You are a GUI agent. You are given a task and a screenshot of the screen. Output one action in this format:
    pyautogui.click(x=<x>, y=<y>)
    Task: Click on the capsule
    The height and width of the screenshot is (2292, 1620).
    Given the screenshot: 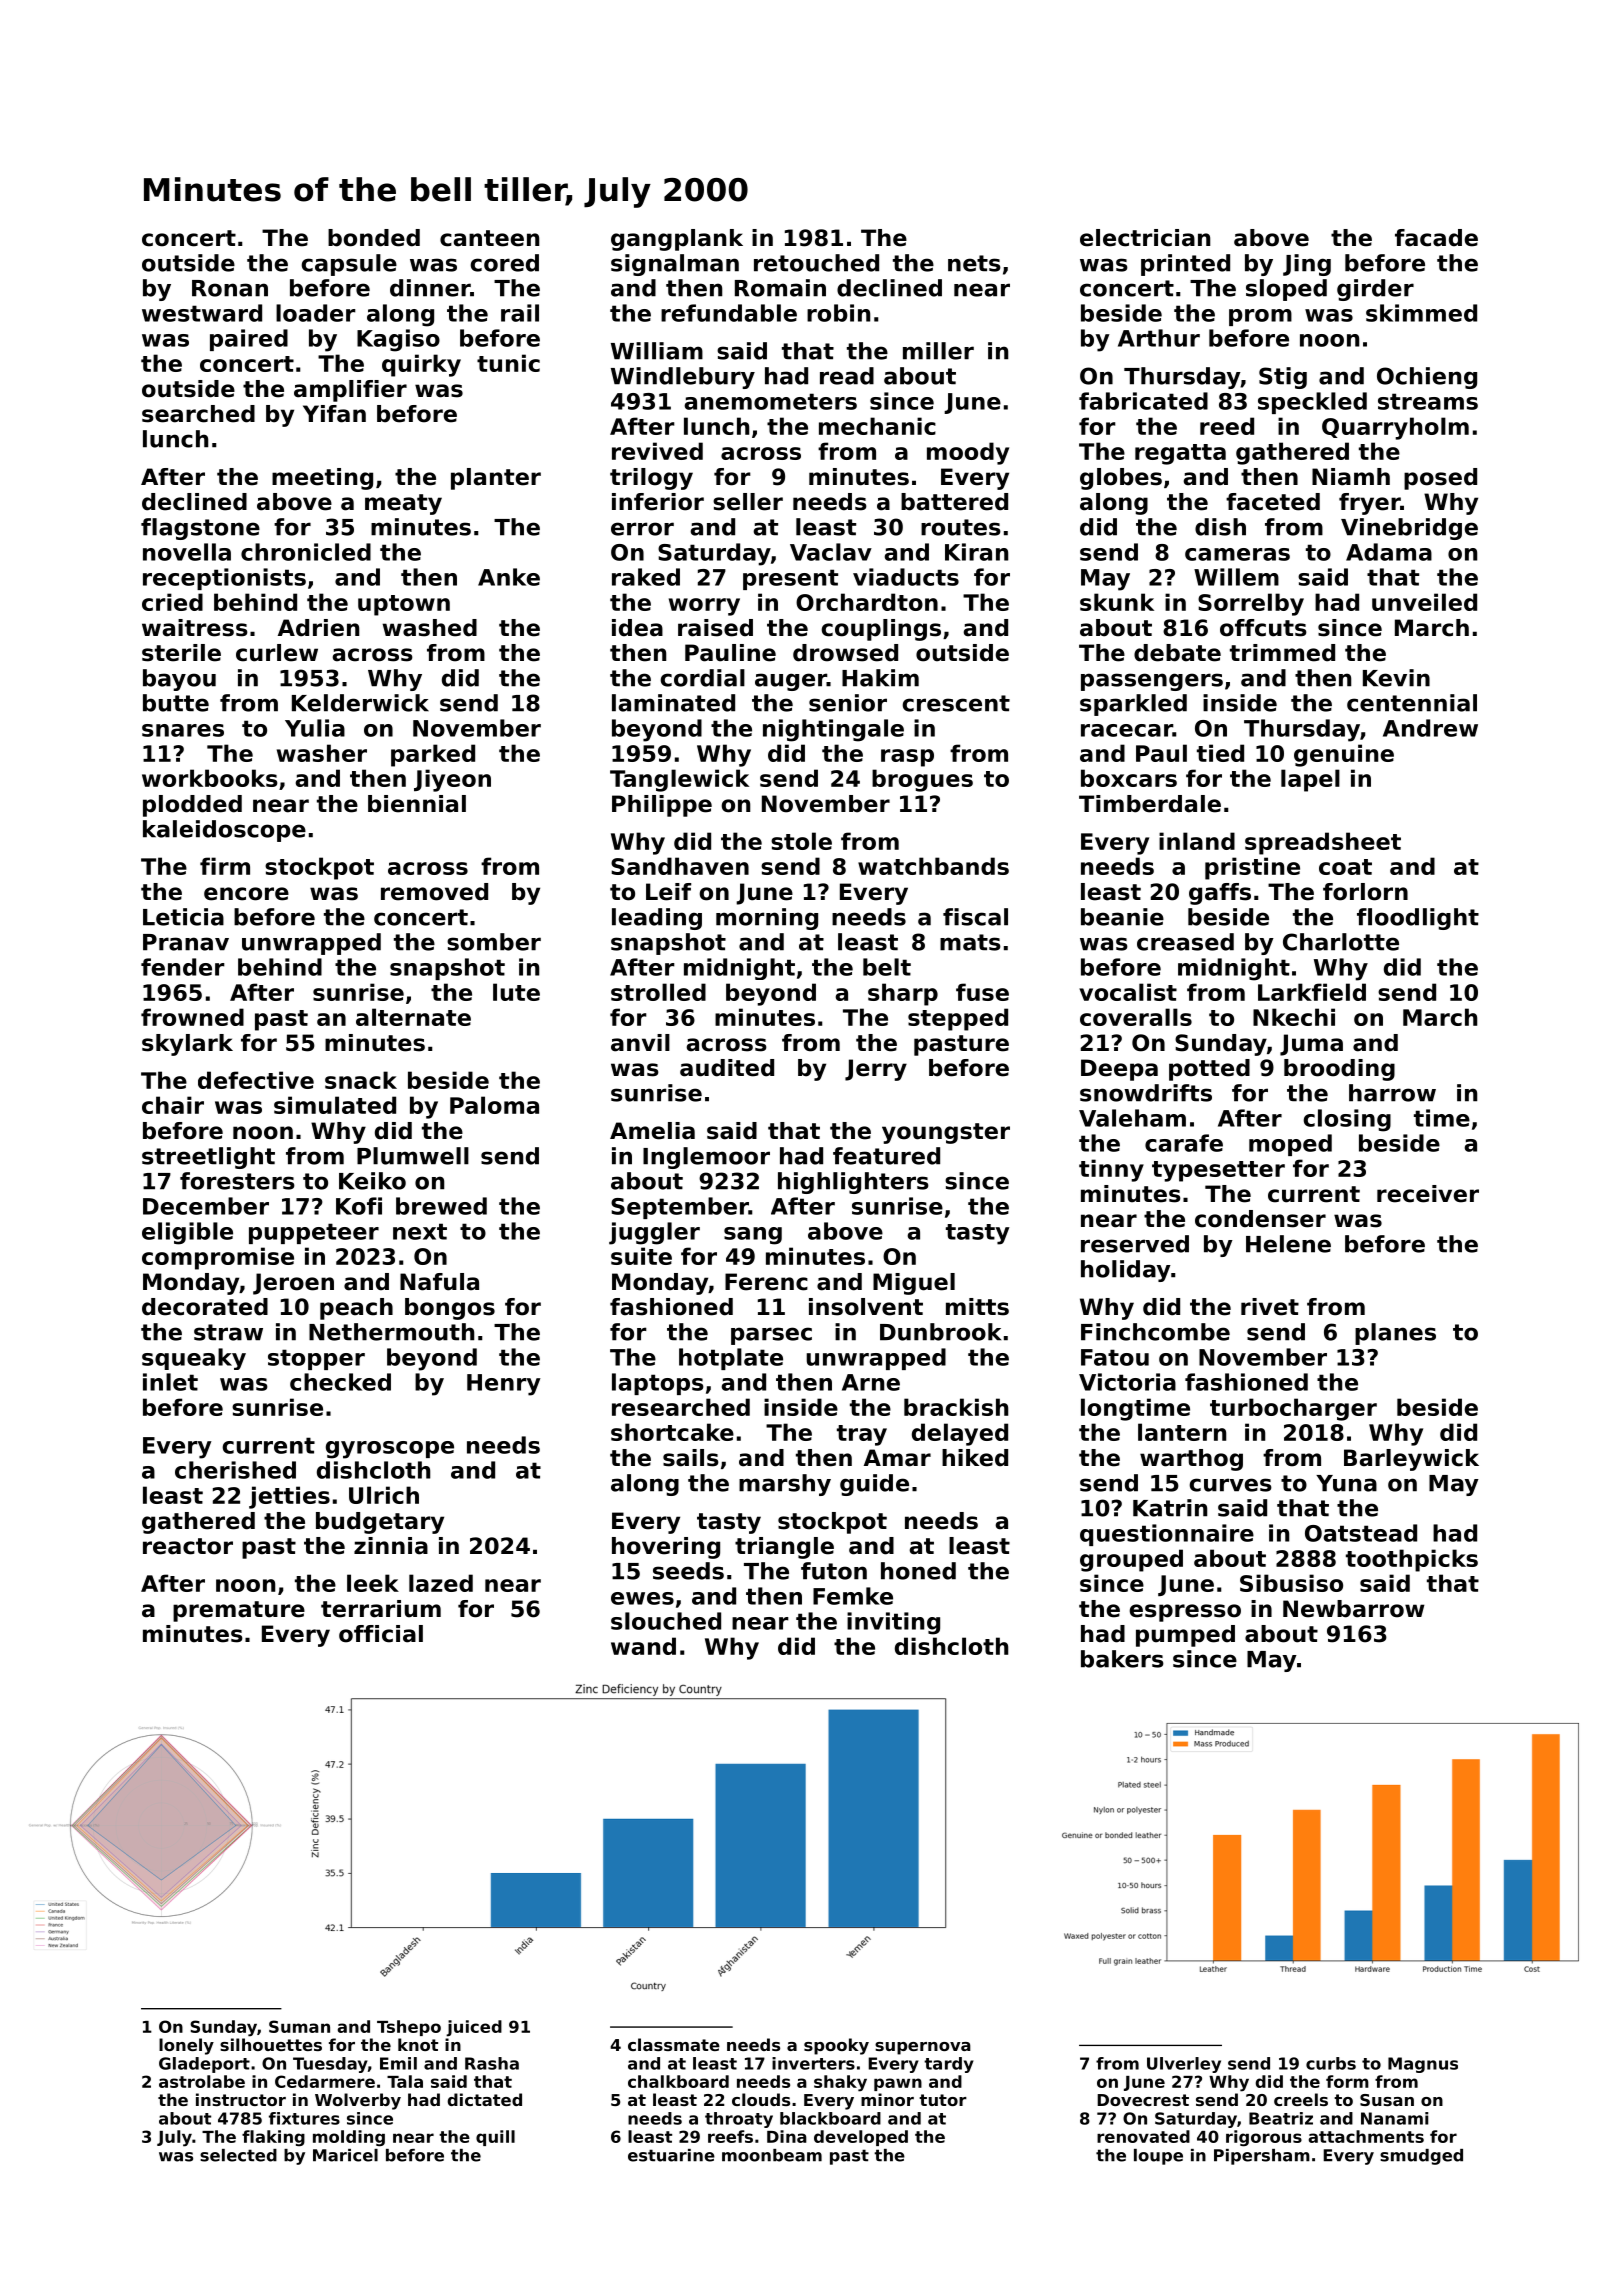 What is the action you would take?
    pyautogui.click(x=349, y=265)
